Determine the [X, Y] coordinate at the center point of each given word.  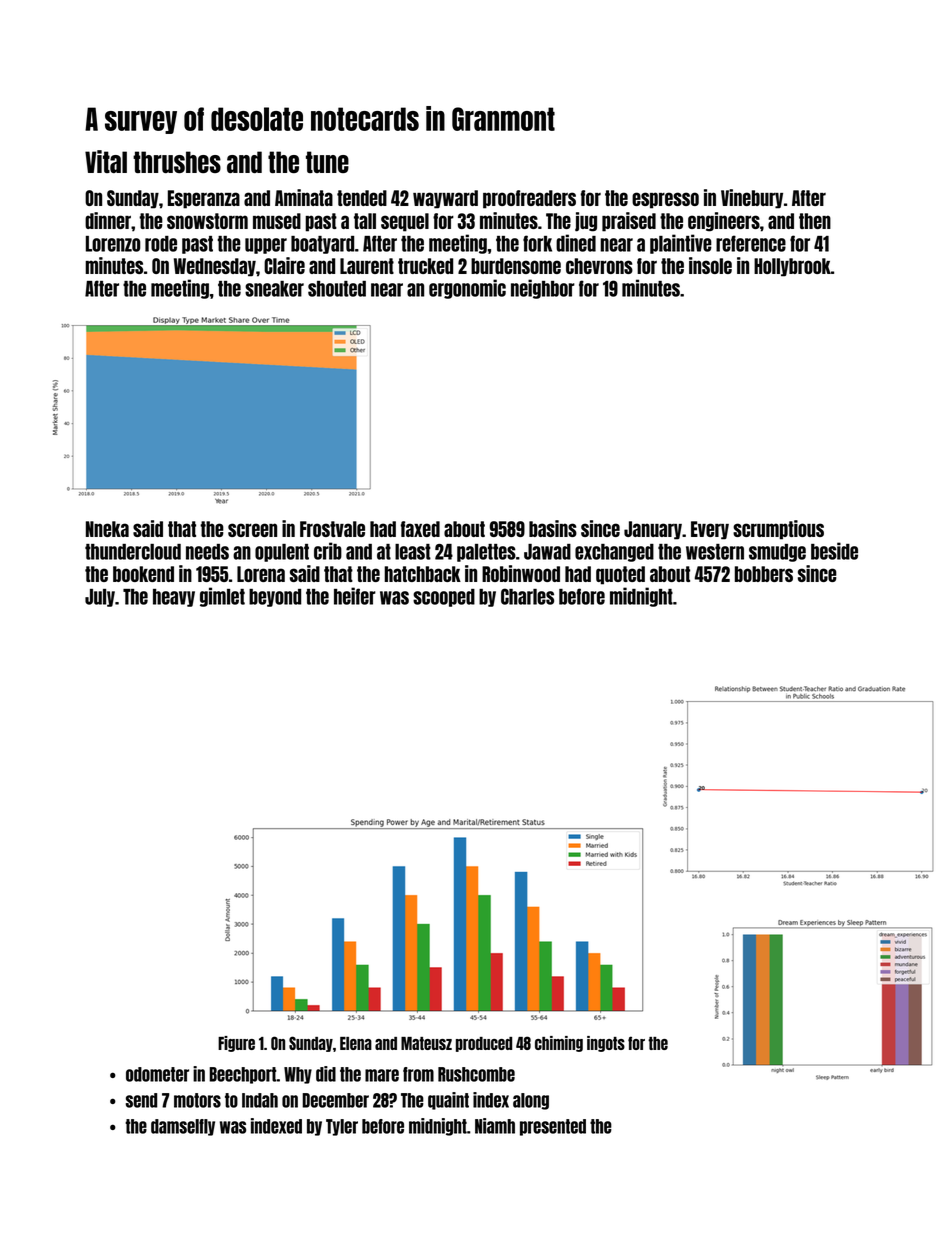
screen [252, 530]
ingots [606, 1044]
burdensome [516, 266]
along [531, 1101]
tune [327, 162]
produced [484, 1044]
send [141, 1100]
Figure [236, 1044]
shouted [337, 289]
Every [710, 530]
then [815, 221]
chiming [559, 1044]
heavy [174, 598]
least [413, 552]
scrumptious [778, 530]
